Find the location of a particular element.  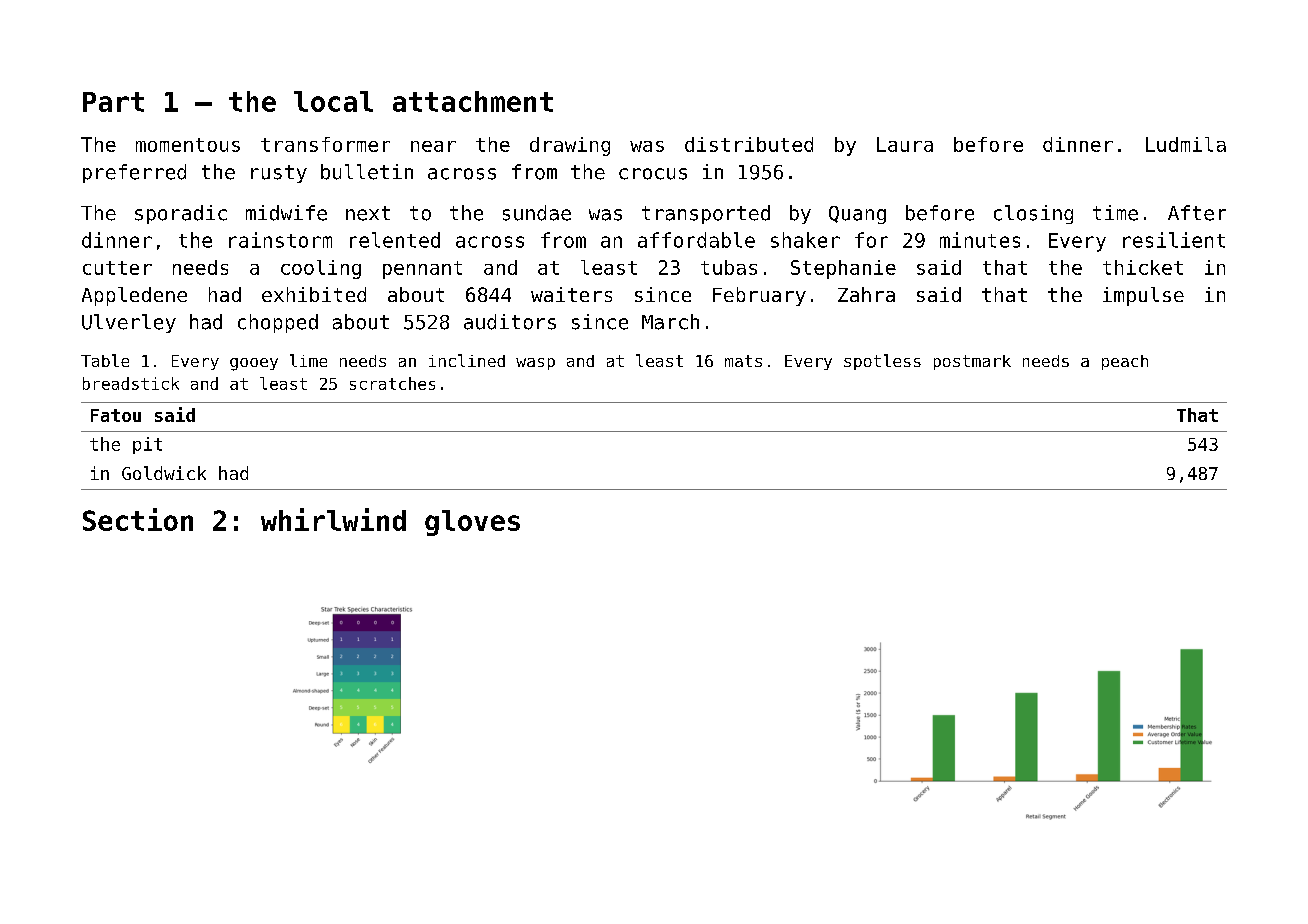

auditors is located at coordinates (510, 322).
